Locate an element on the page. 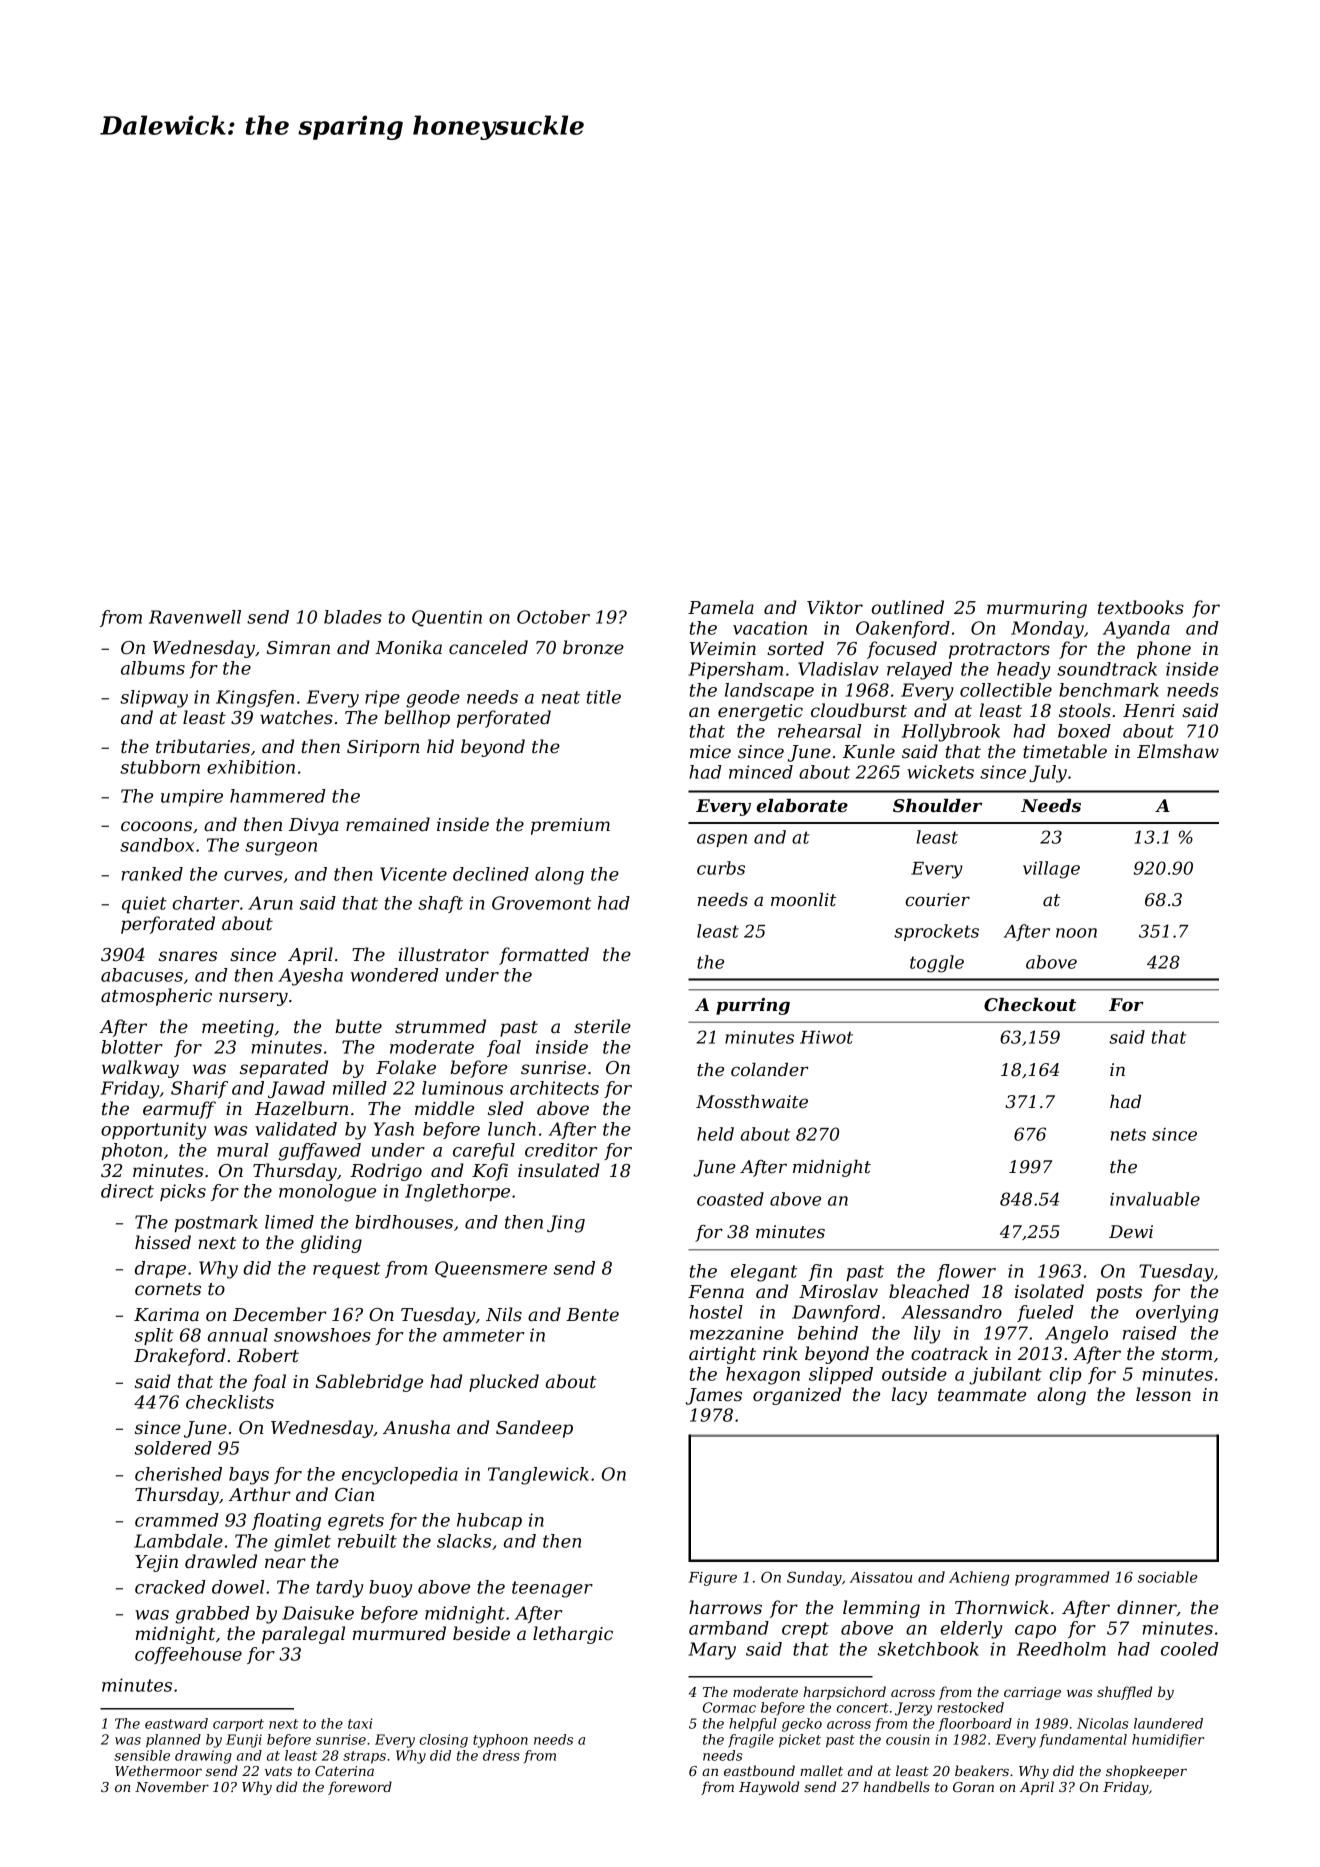  earmuff is located at coordinates (179, 1110).
